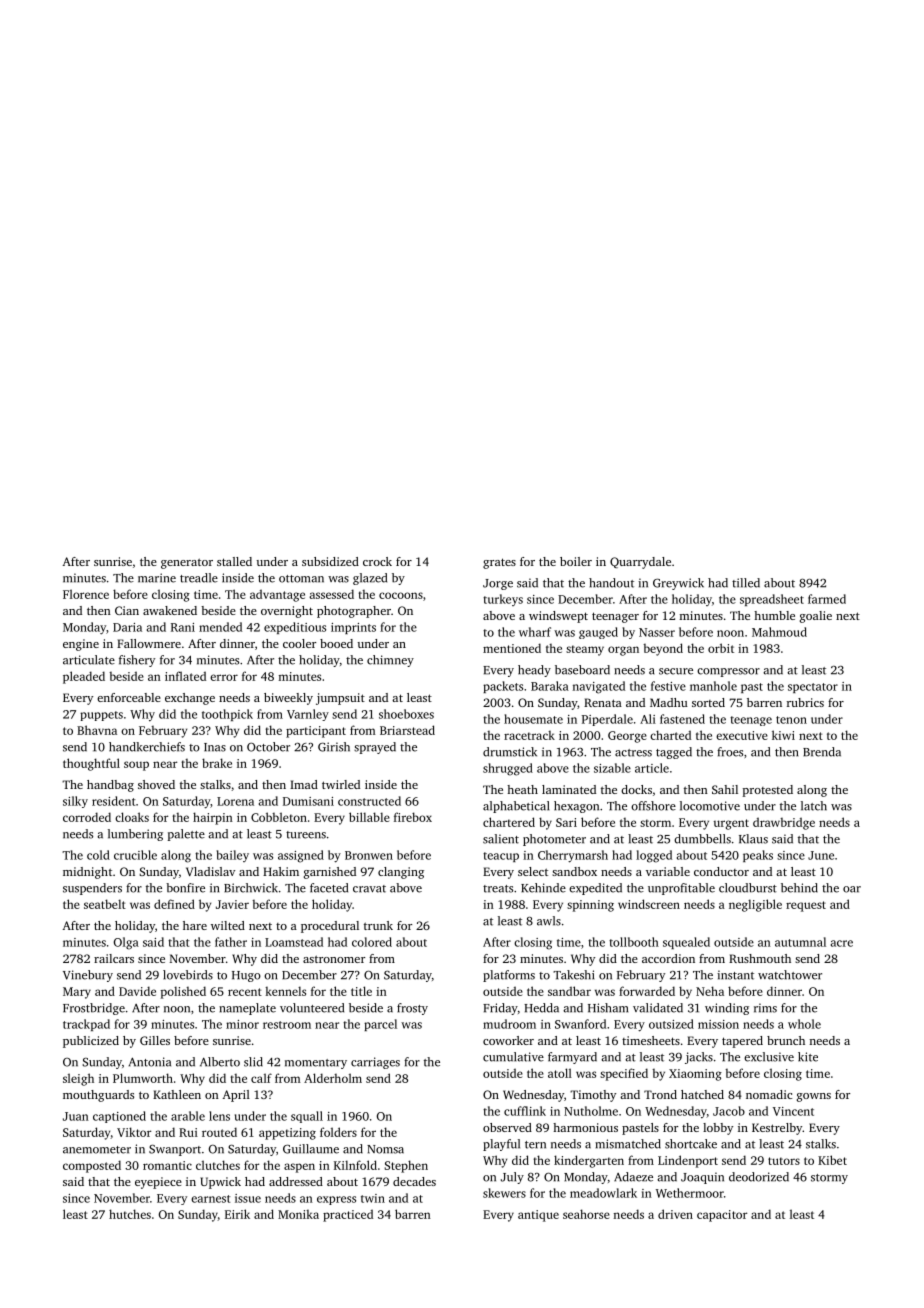  Describe the element at coordinates (288, 699) in the image. I see `biweekly` at that location.
